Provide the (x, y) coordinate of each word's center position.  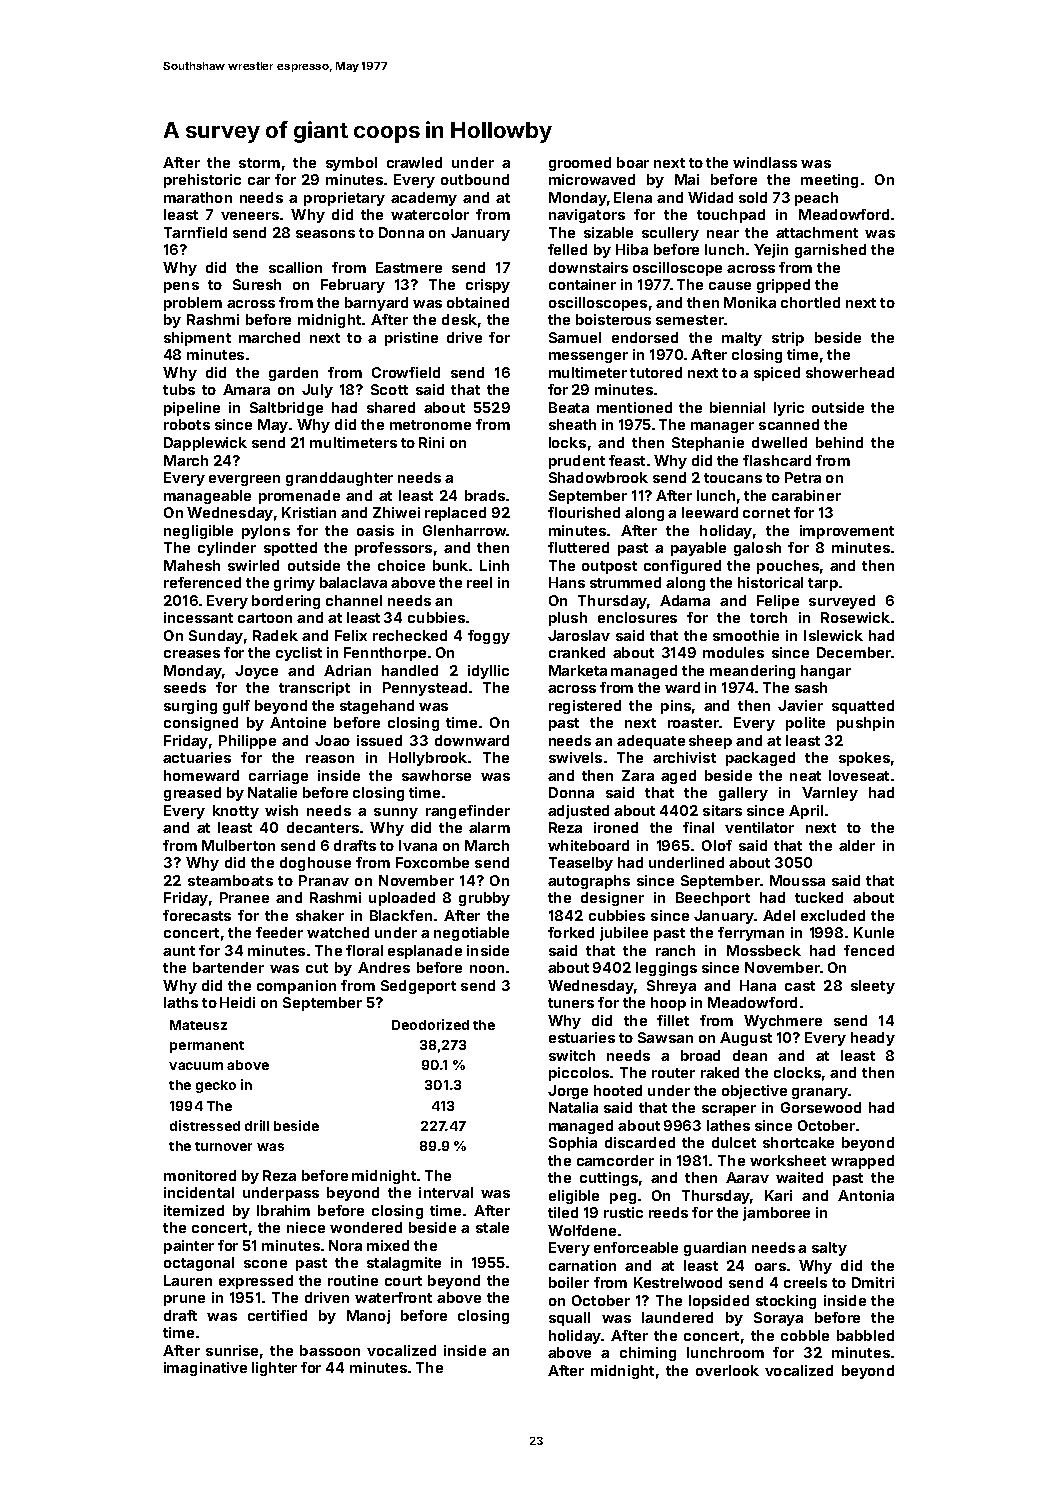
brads (485, 495)
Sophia (573, 1144)
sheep (710, 742)
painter (189, 1247)
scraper (729, 1110)
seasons (325, 234)
